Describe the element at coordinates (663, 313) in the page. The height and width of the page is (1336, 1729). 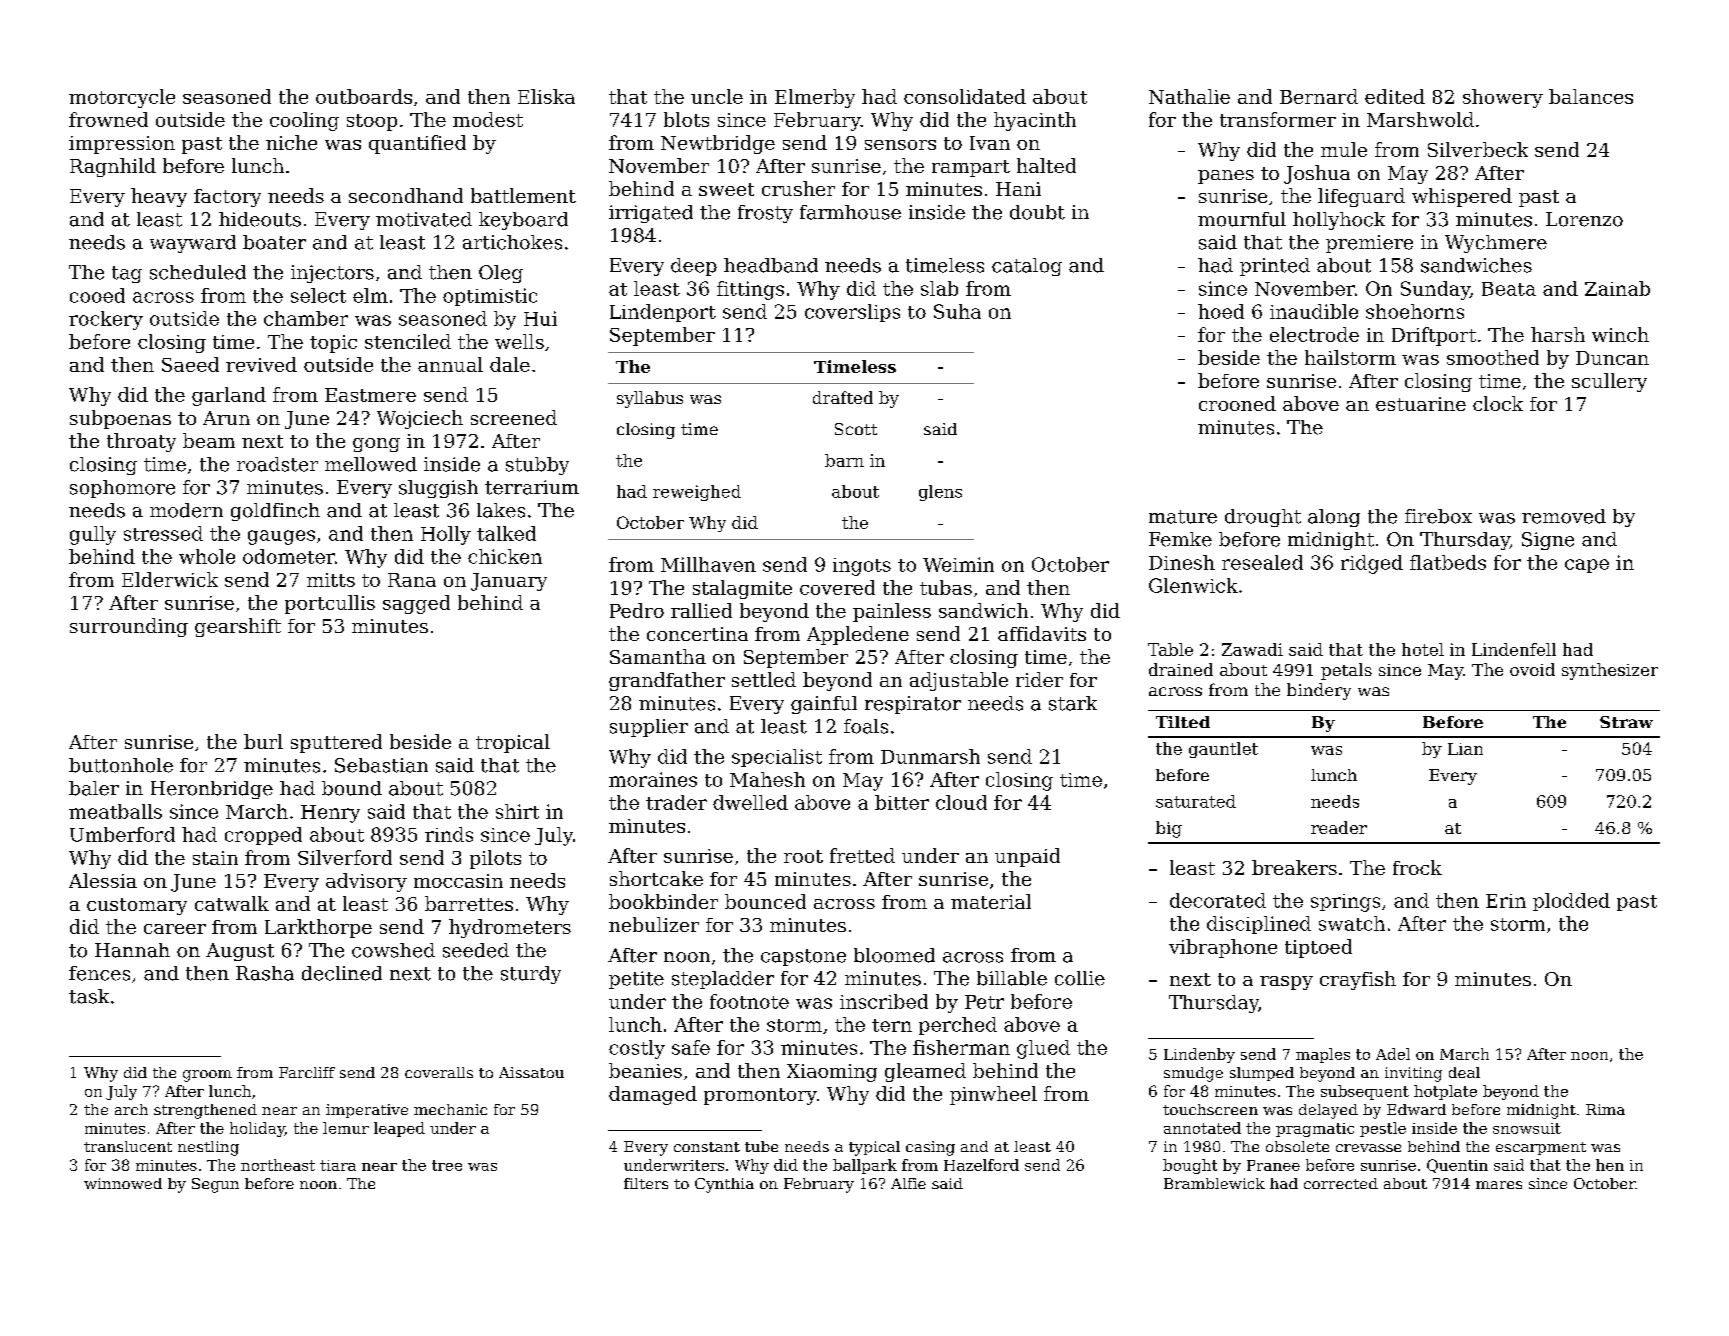
I see `Lindenport` at that location.
